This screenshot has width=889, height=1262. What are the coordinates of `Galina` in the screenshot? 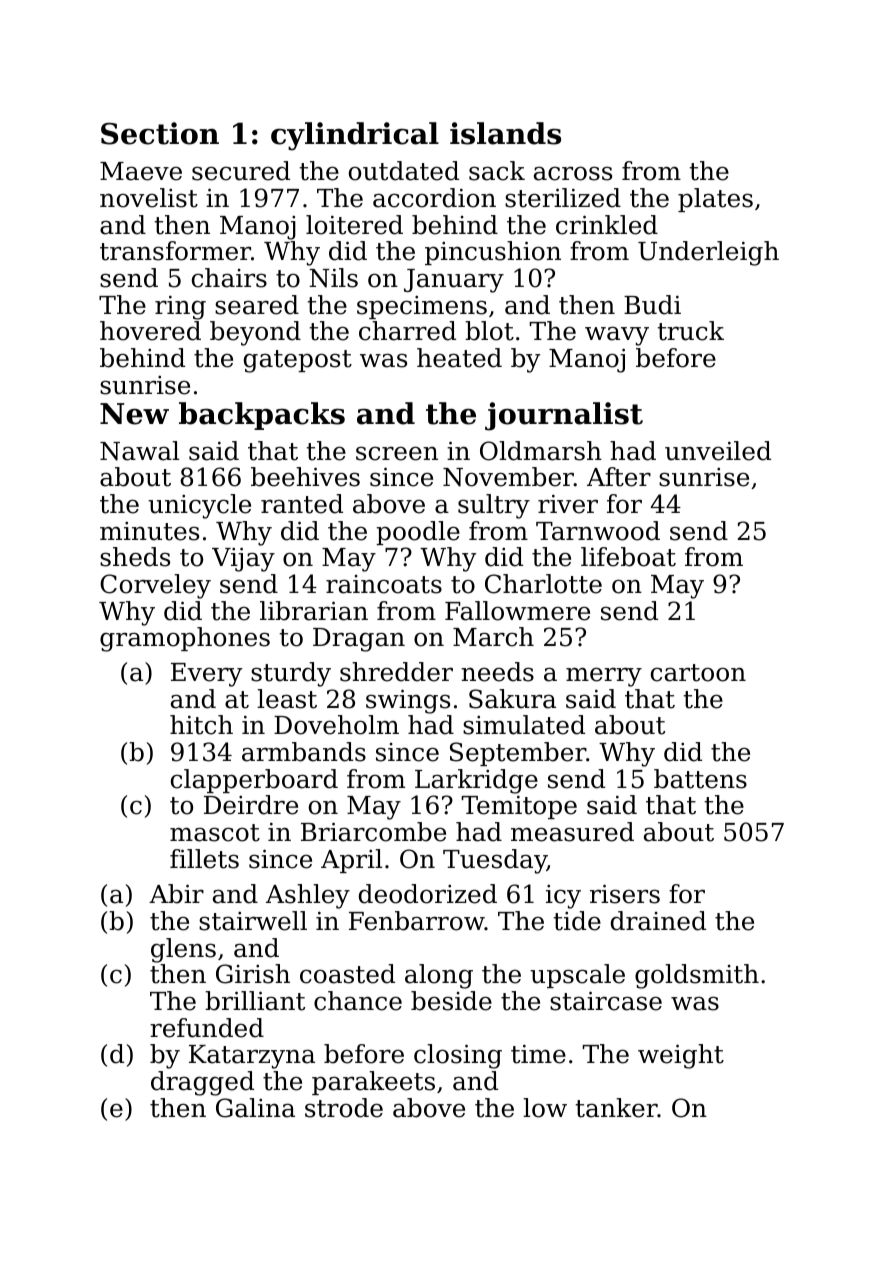 It's located at (255, 1108).
